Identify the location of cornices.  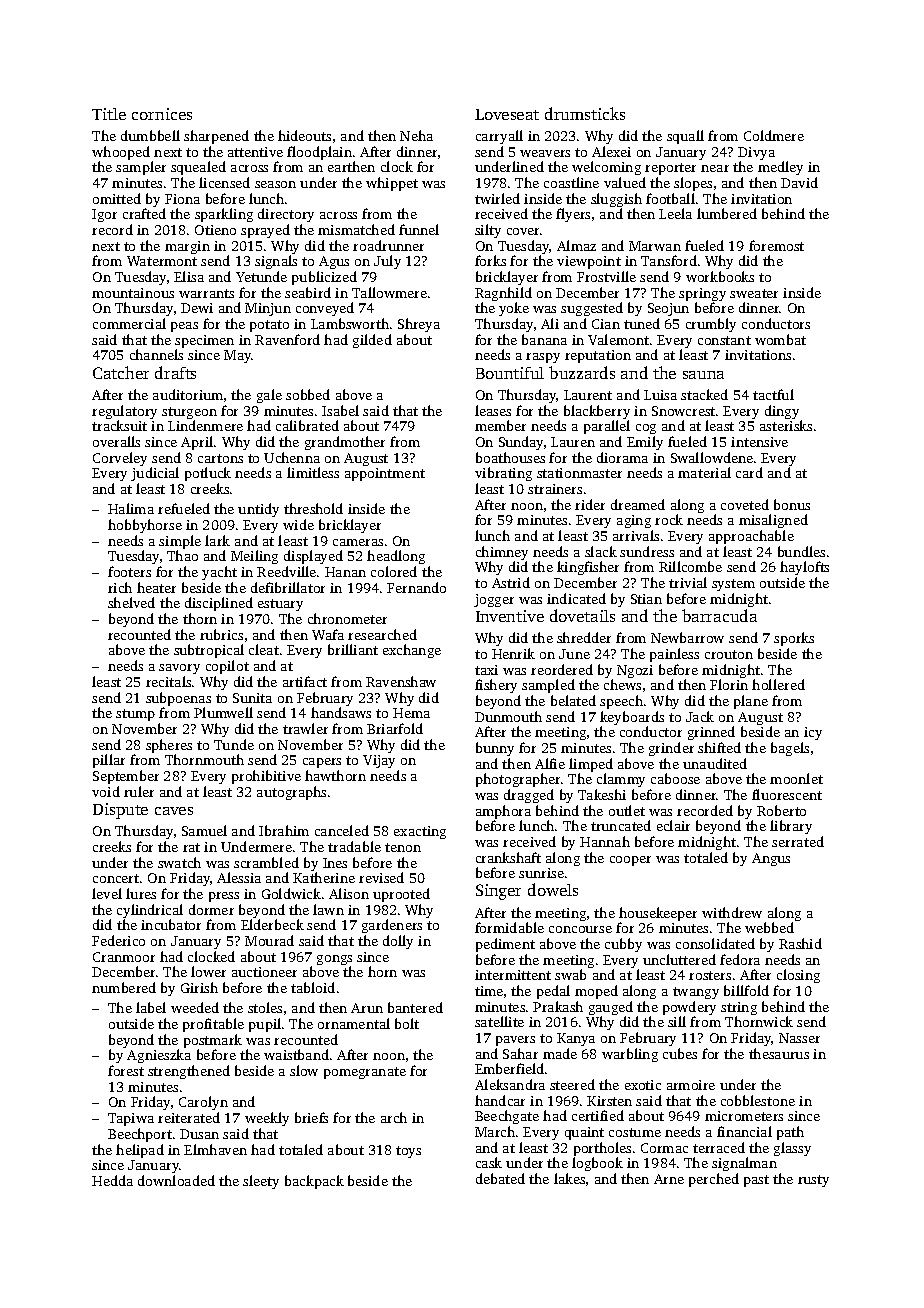
(162, 114).
